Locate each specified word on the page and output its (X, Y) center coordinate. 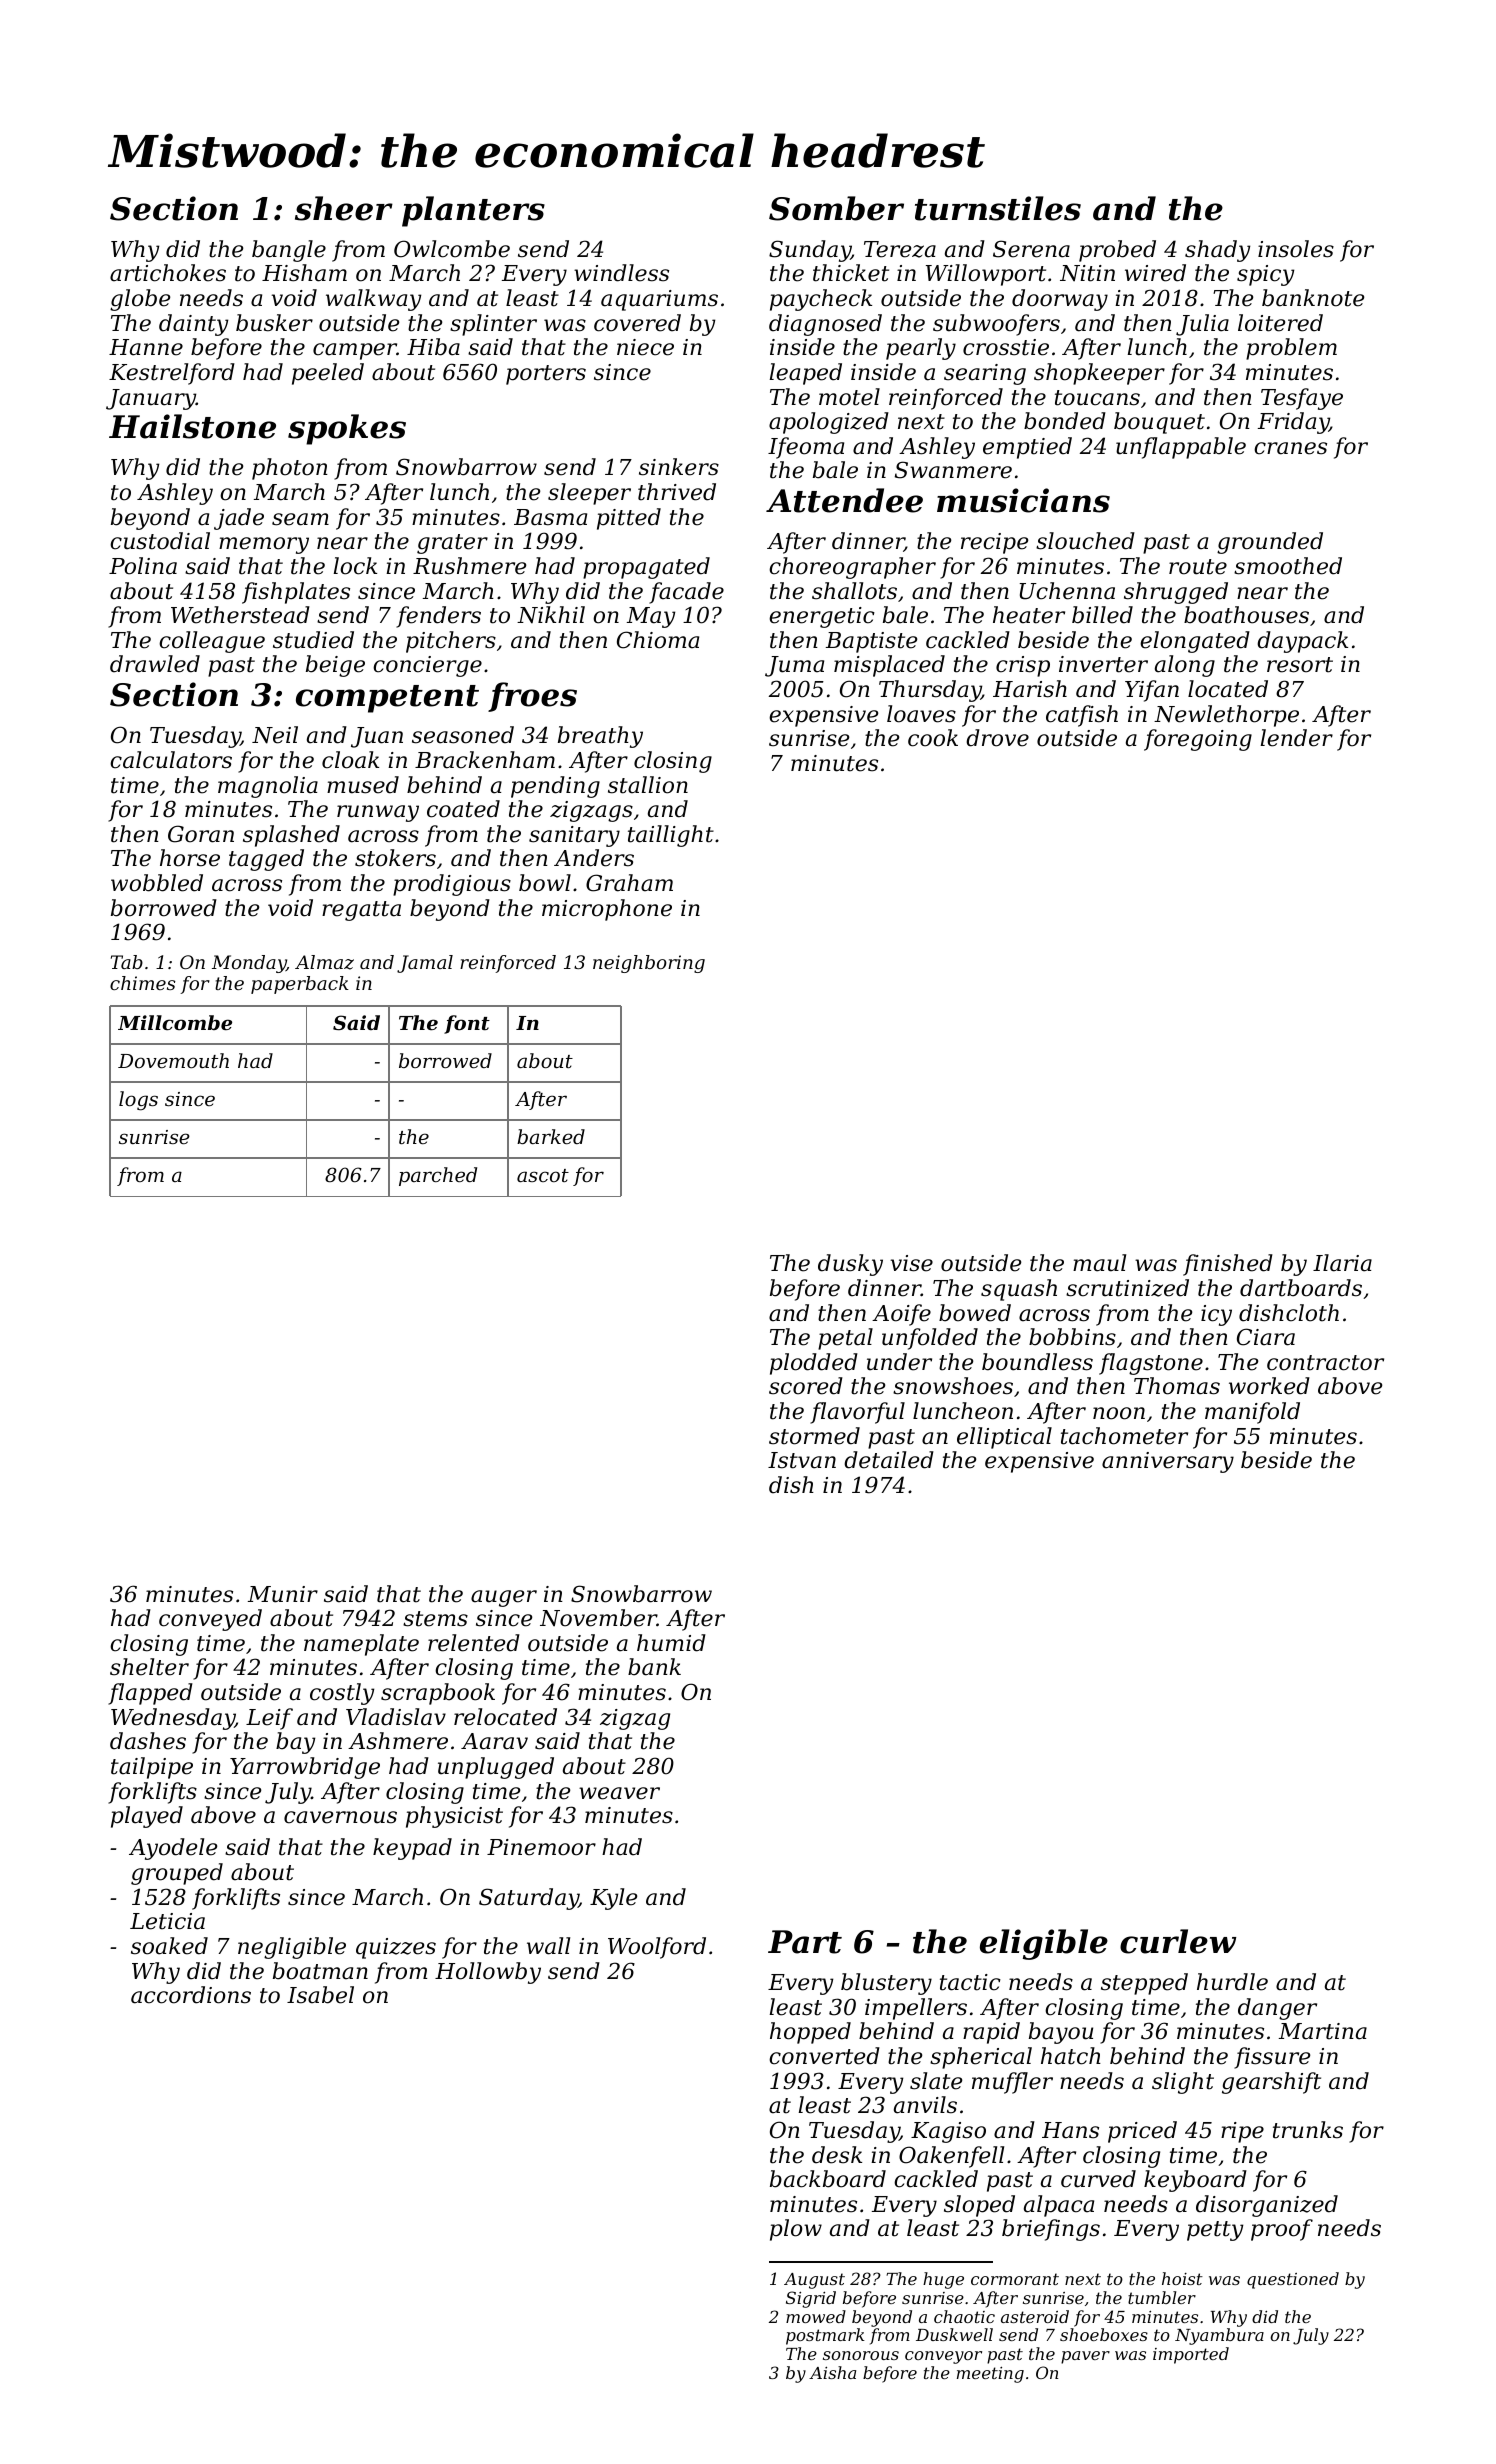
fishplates (296, 593)
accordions (191, 1995)
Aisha (832, 2372)
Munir (283, 1594)
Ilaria (1342, 1263)
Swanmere (953, 470)
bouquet (1159, 423)
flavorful (857, 1413)
